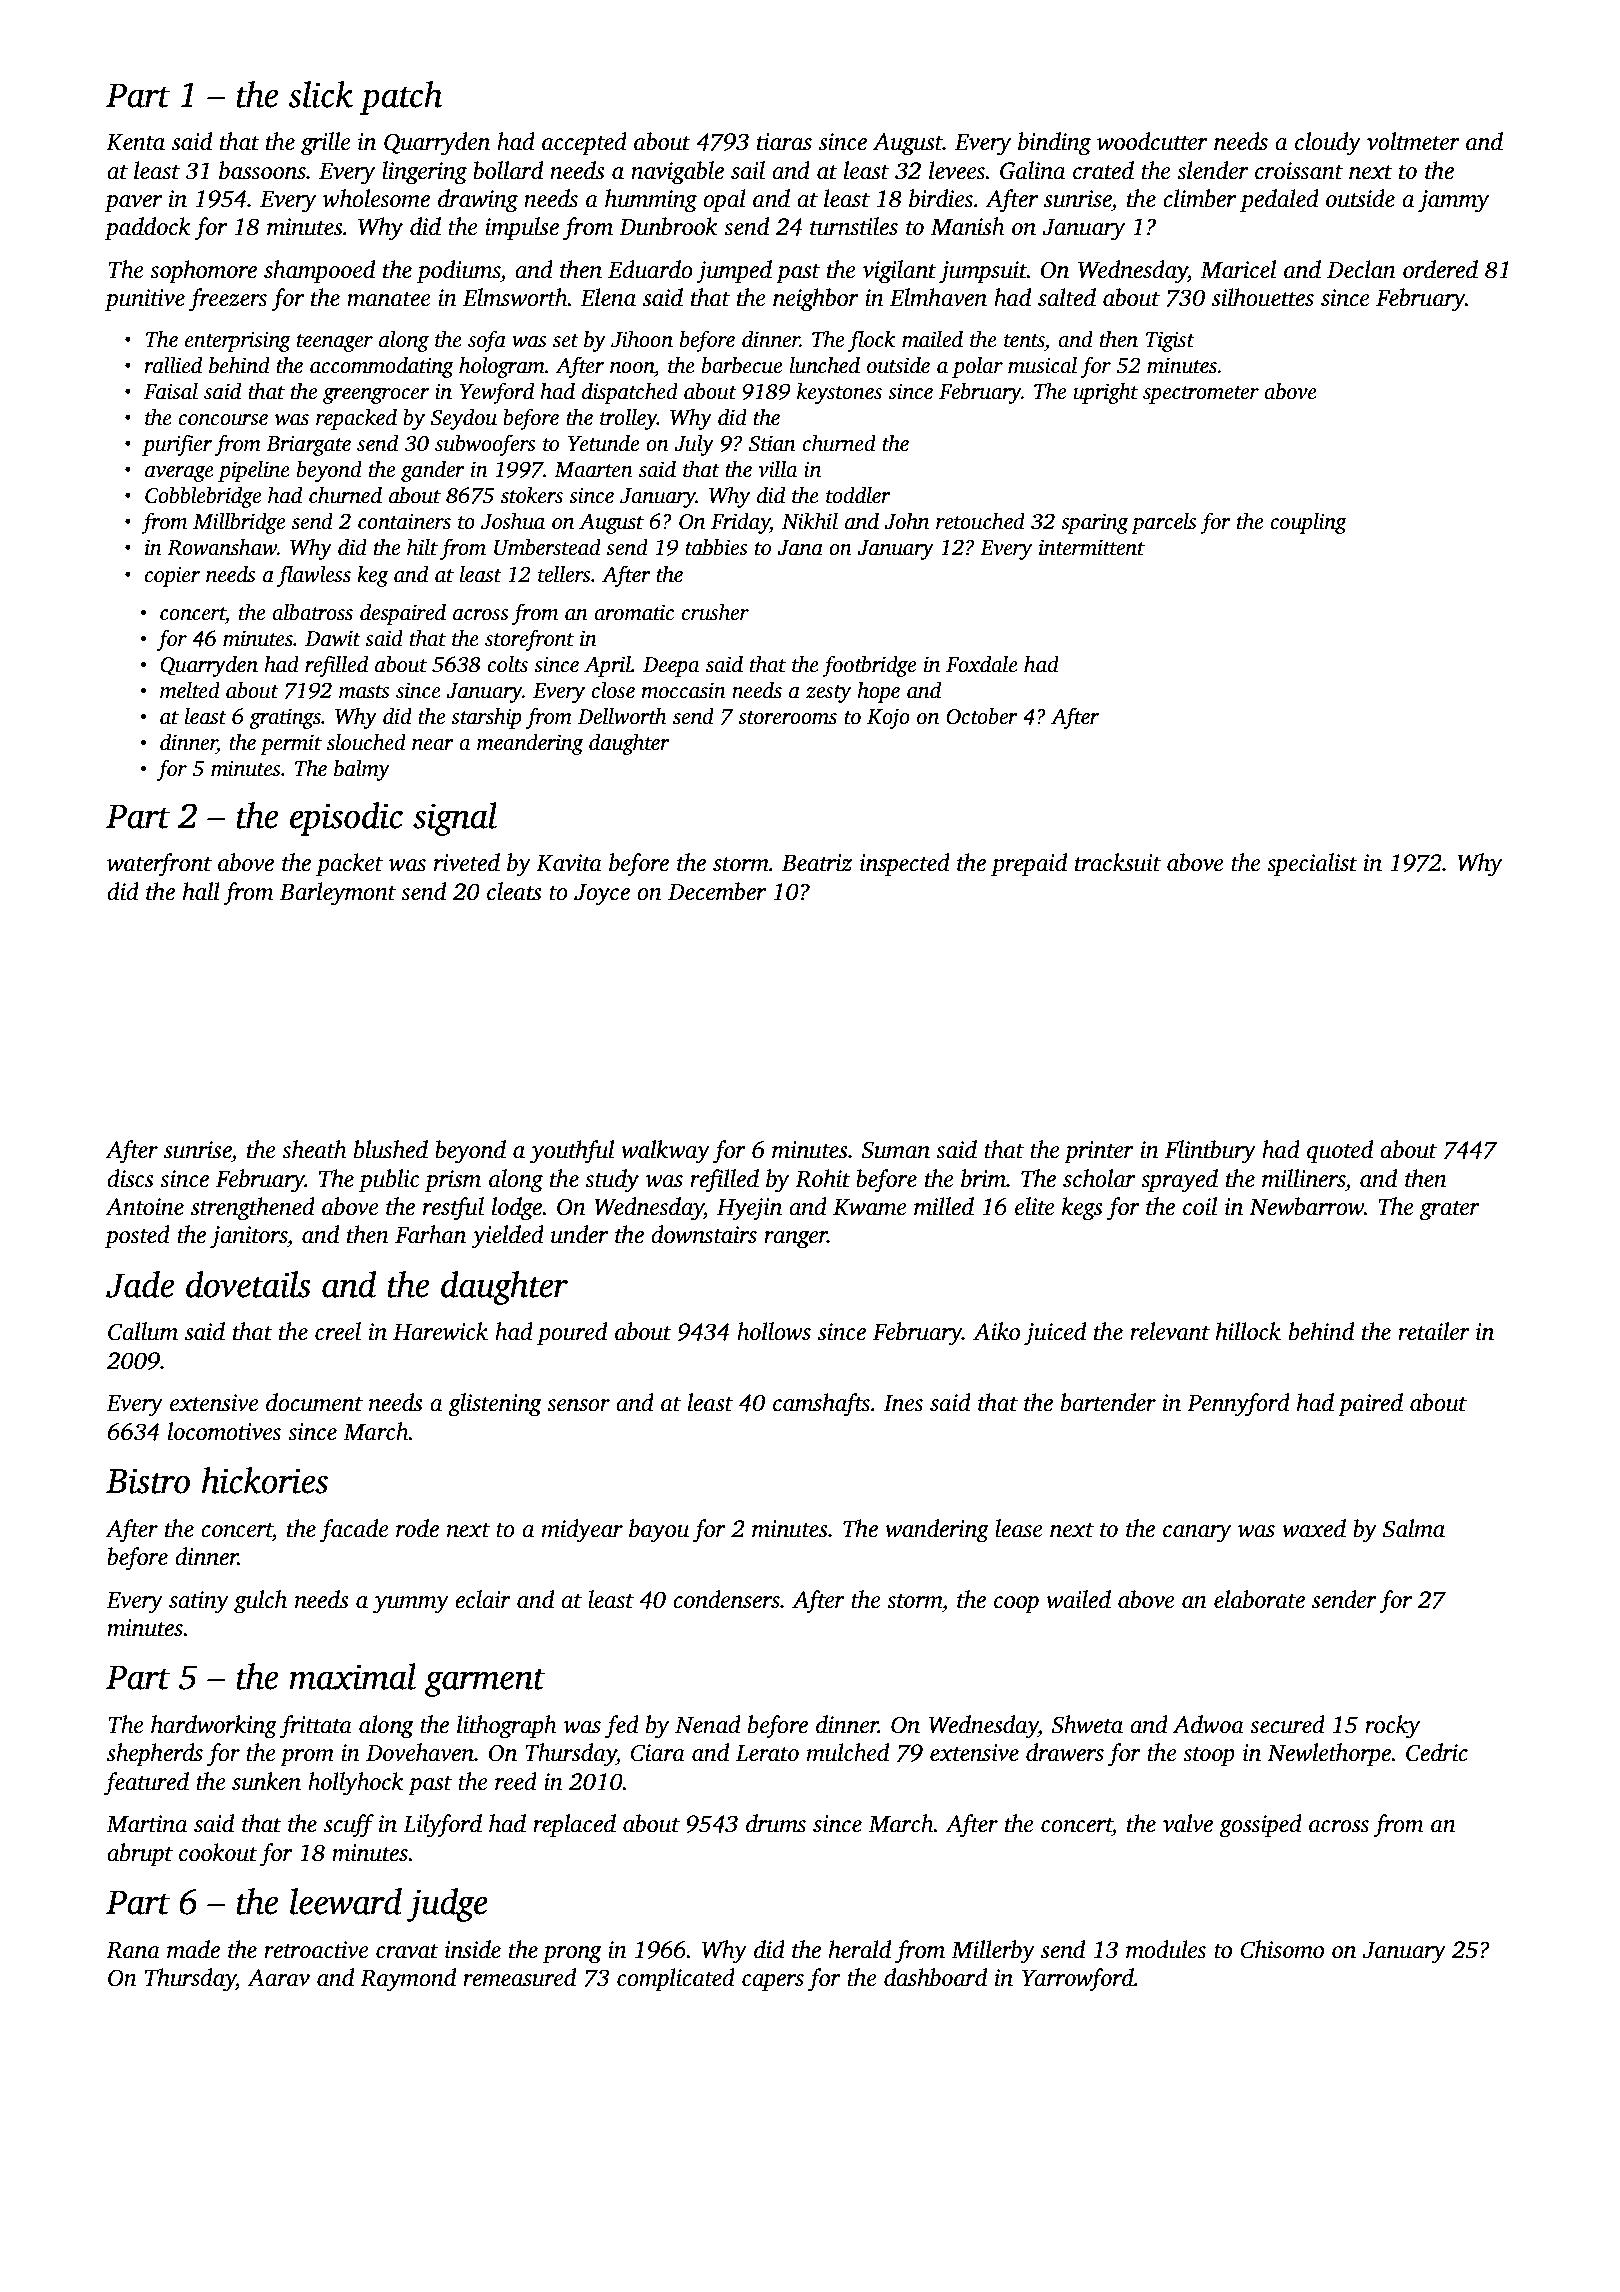 The image size is (1620, 2292). What do you see at coordinates (473, 1949) in the image?
I see `inside` at bounding box center [473, 1949].
